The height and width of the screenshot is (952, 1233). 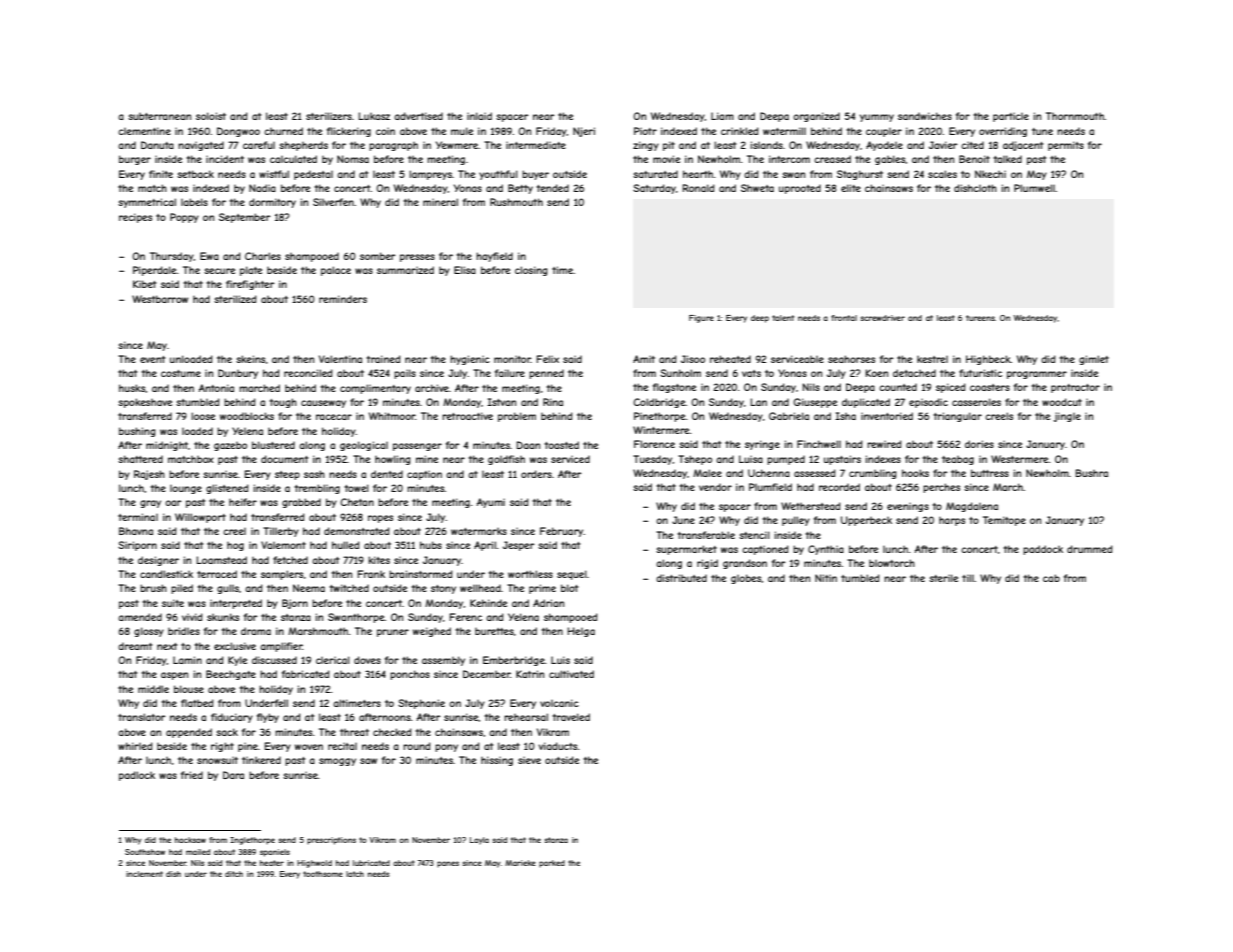 I want to click on Njeri, so click(x=584, y=132).
